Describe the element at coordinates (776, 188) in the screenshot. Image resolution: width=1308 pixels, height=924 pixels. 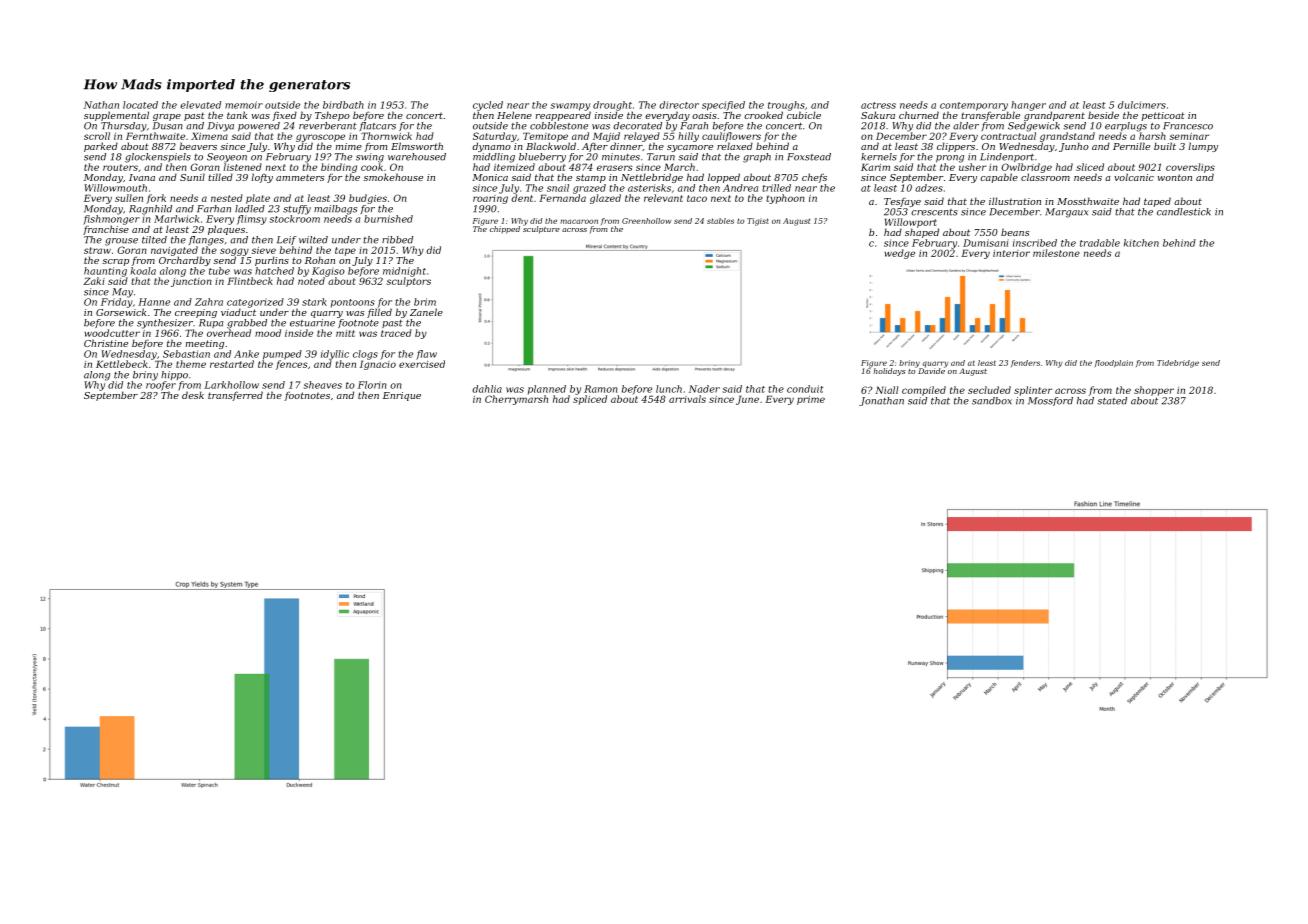
I see `trilled` at that location.
